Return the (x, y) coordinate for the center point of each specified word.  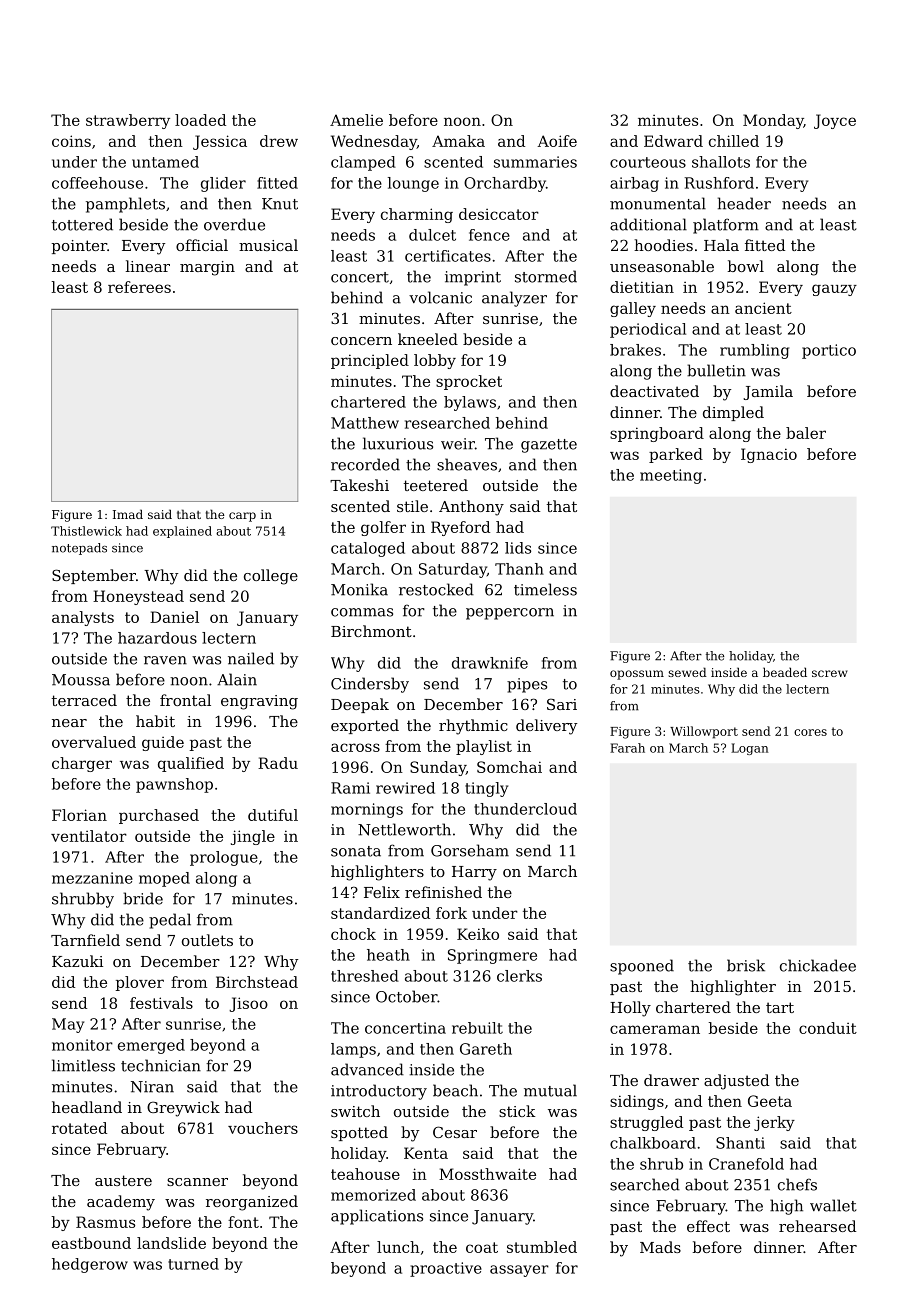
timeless (545, 589)
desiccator (499, 214)
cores (810, 732)
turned (193, 1264)
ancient (763, 308)
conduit (828, 1028)
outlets (207, 940)
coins (71, 141)
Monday (773, 121)
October (407, 996)
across (355, 747)
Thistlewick (86, 531)
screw (830, 673)
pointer (79, 247)
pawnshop (174, 785)
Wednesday (374, 142)
